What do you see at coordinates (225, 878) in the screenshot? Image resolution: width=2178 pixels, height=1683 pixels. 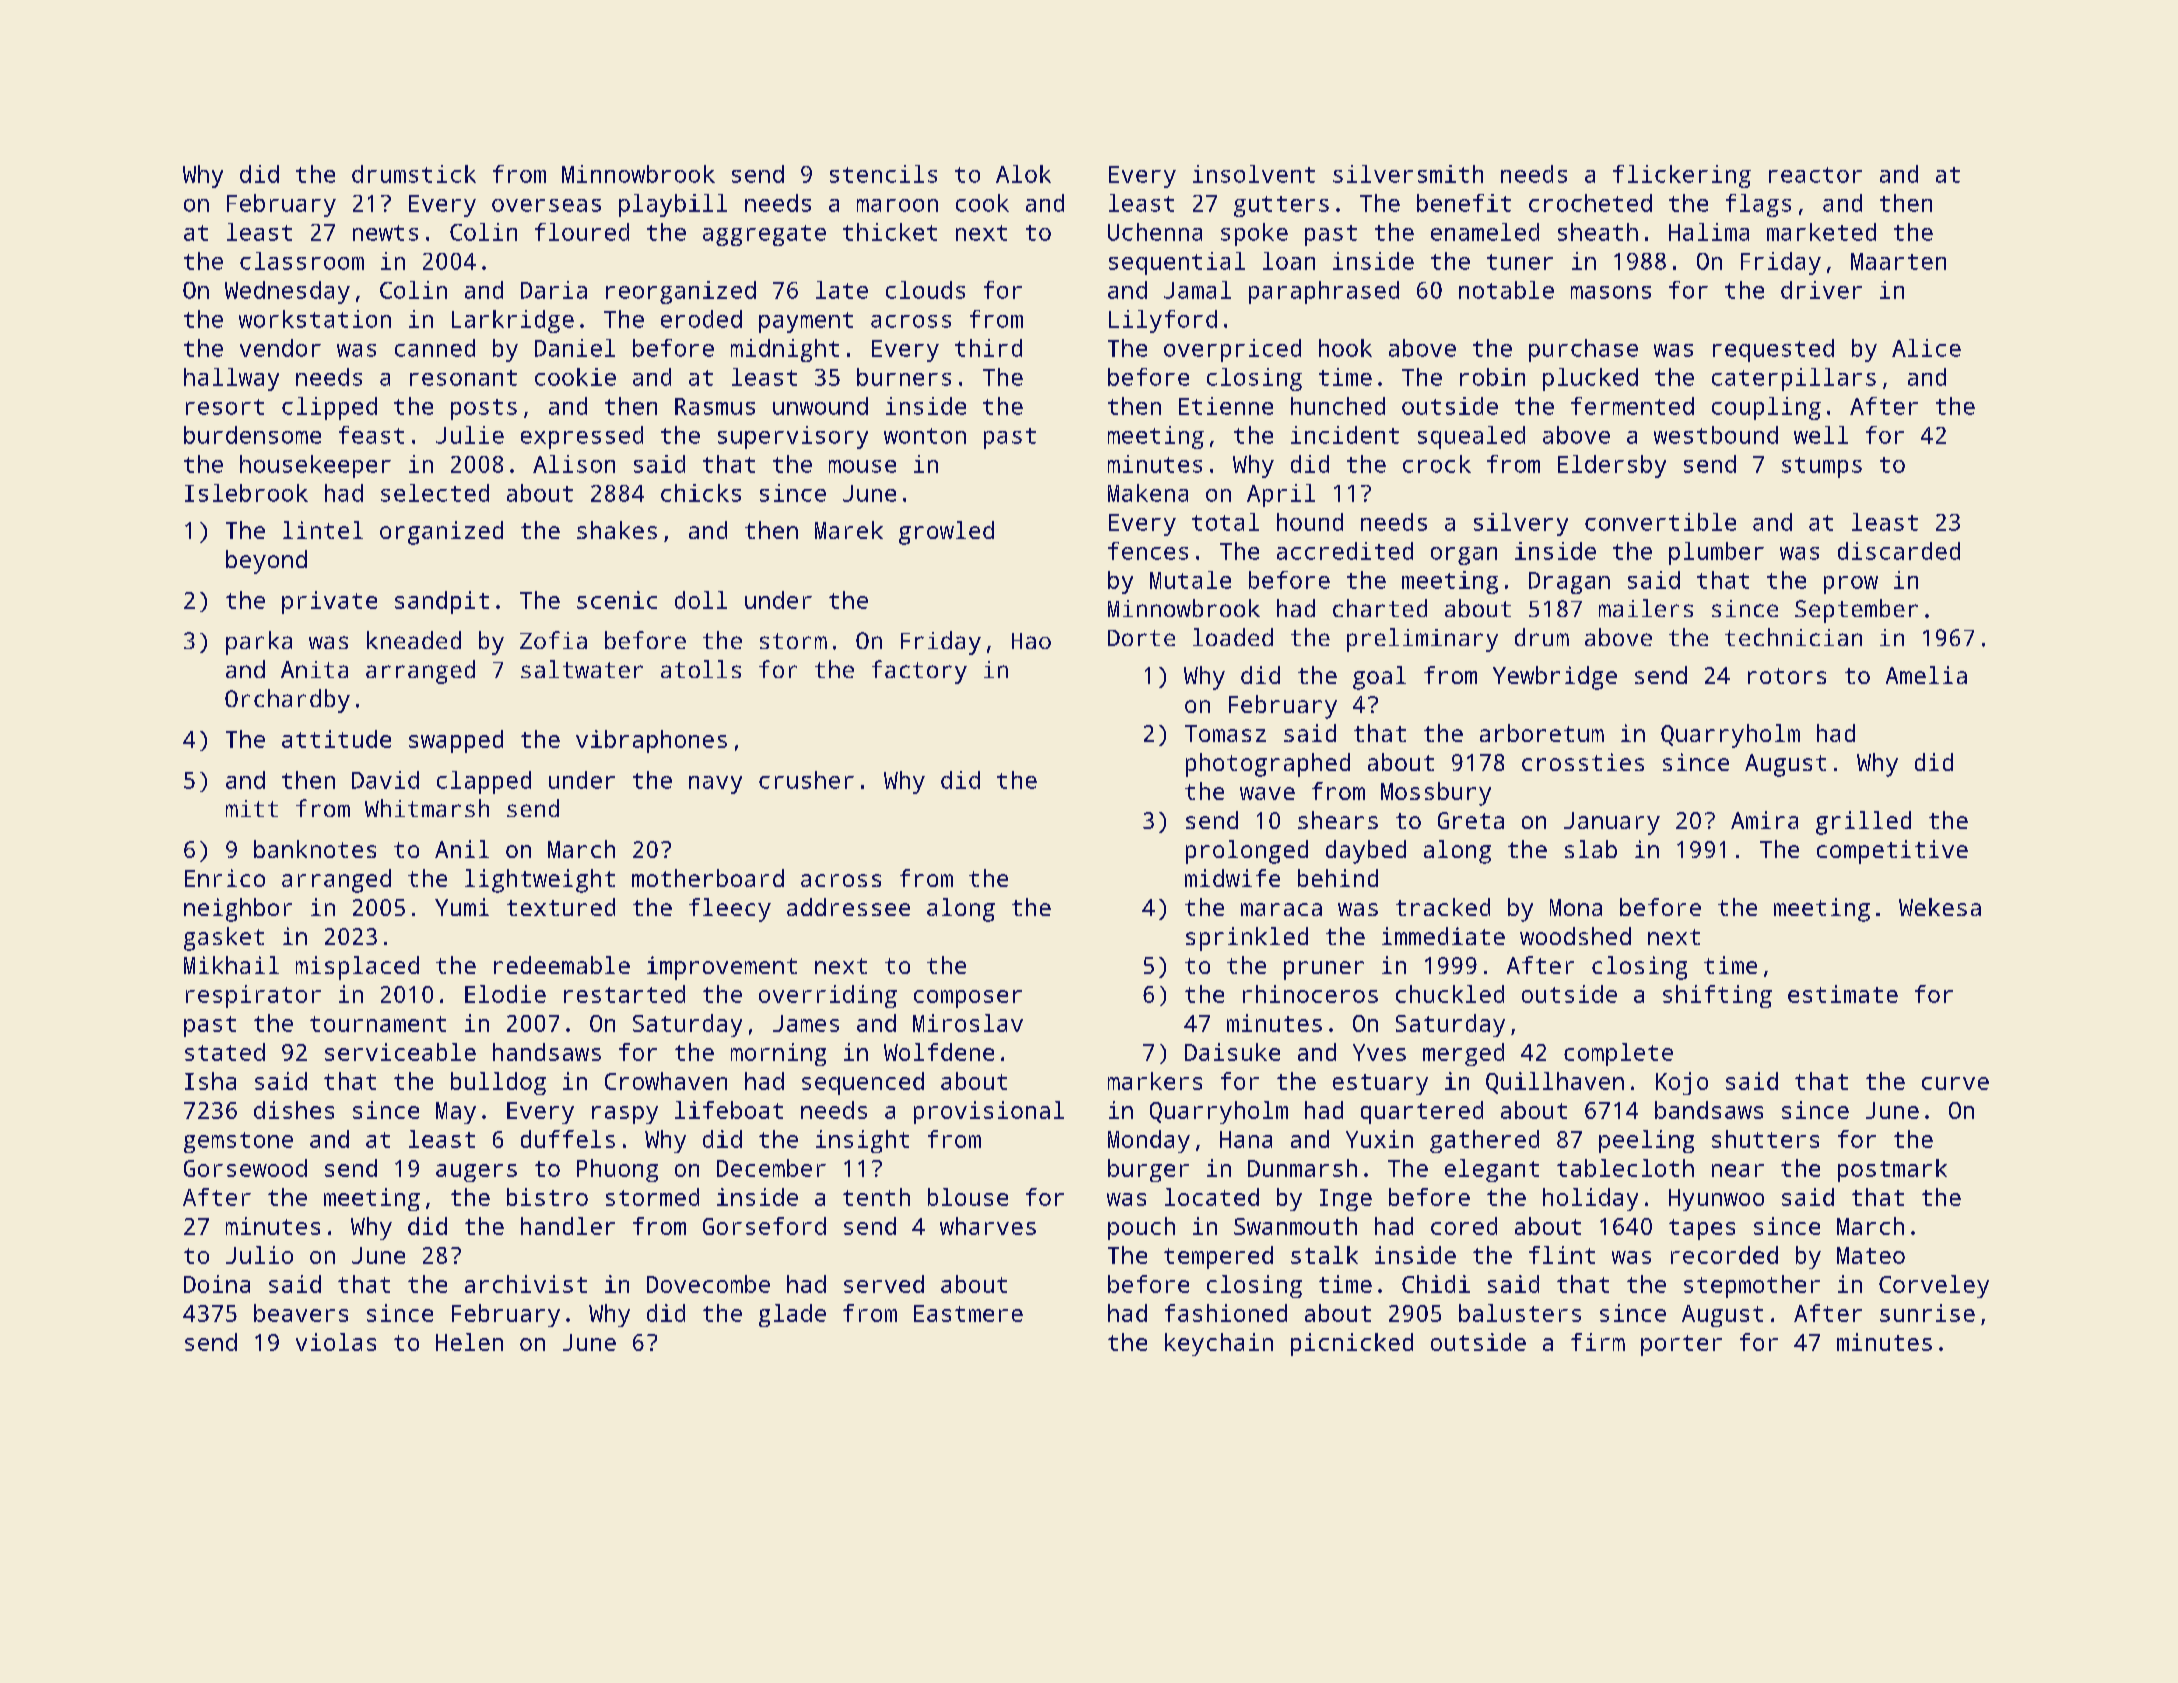 I see `Enrico` at bounding box center [225, 878].
